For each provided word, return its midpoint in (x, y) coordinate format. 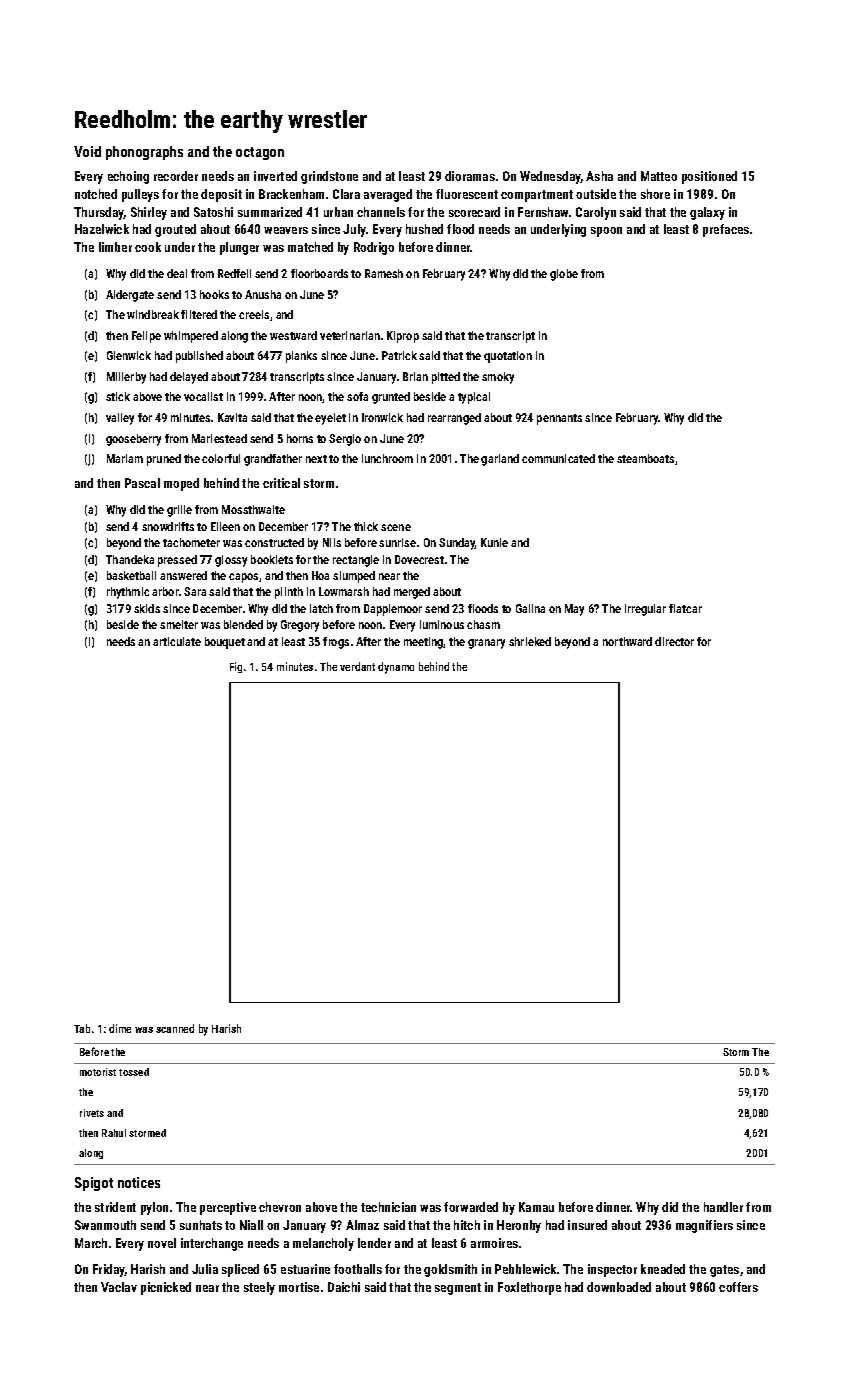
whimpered (191, 337)
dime (120, 1028)
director (674, 641)
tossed (134, 1072)
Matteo (659, 176)
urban (338, 212)
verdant (357, 666)
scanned (175, 1028)
